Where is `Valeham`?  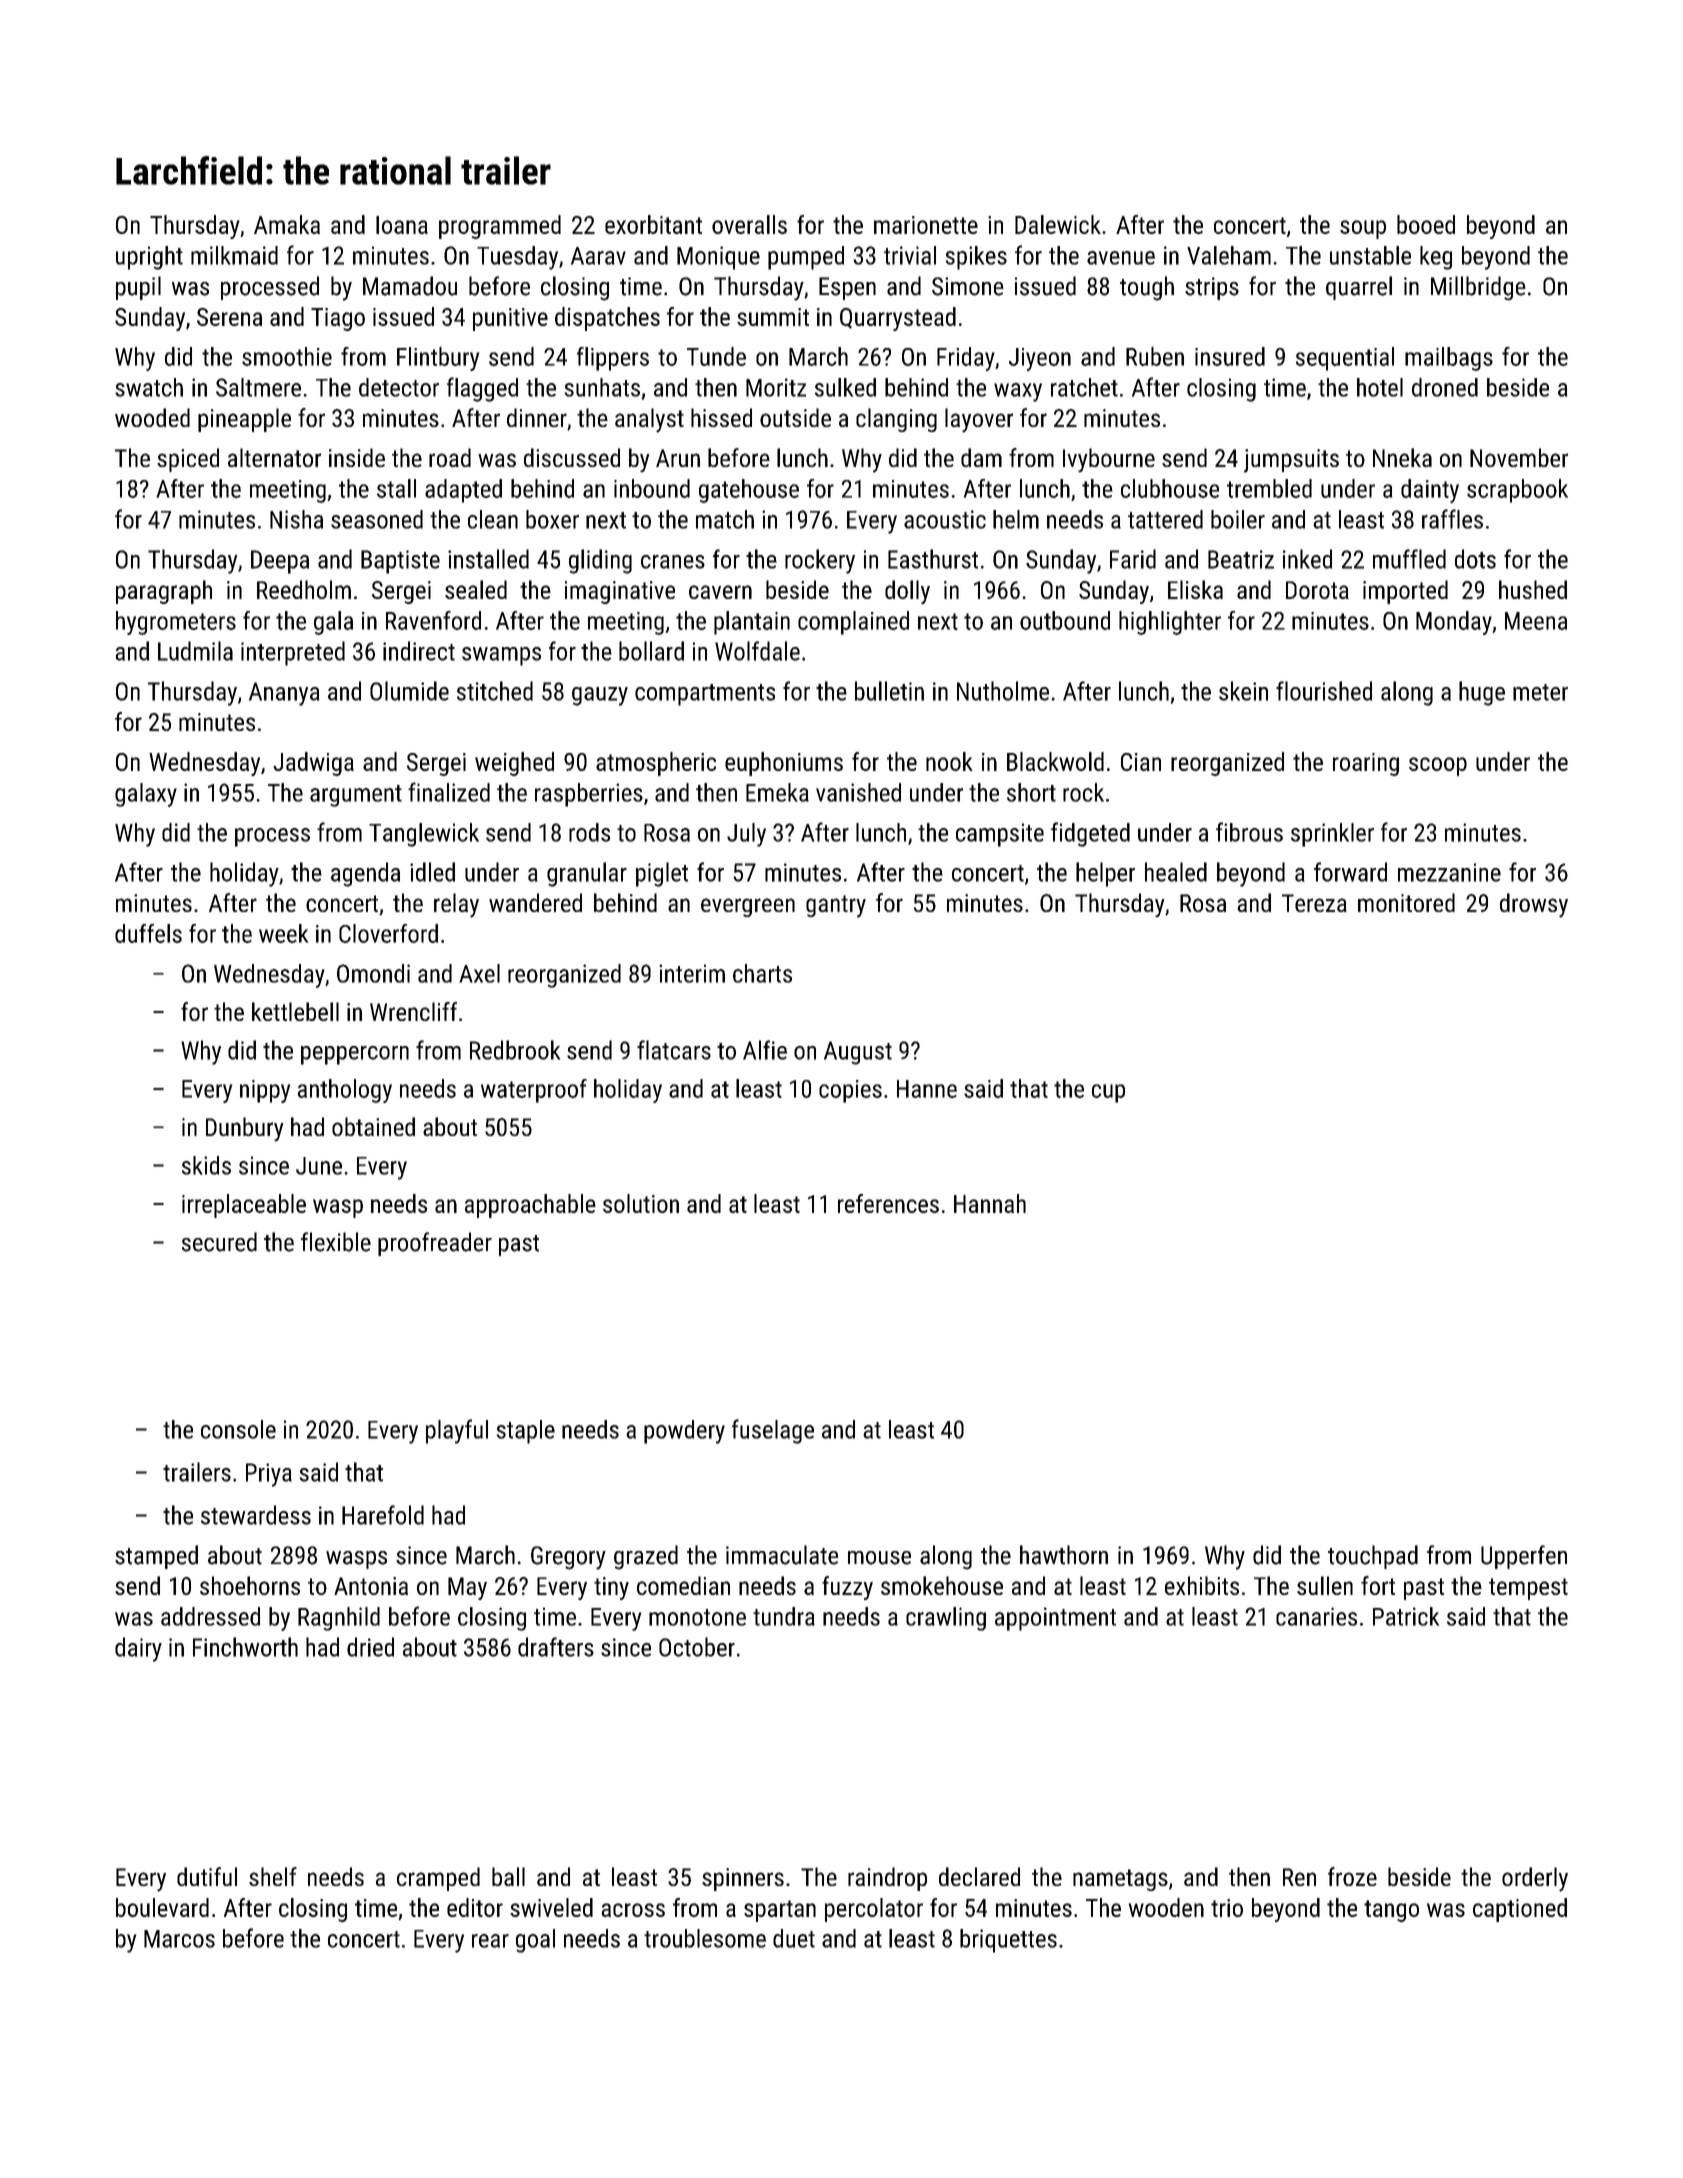 Valeham is located at coordinates (1229, 255).
